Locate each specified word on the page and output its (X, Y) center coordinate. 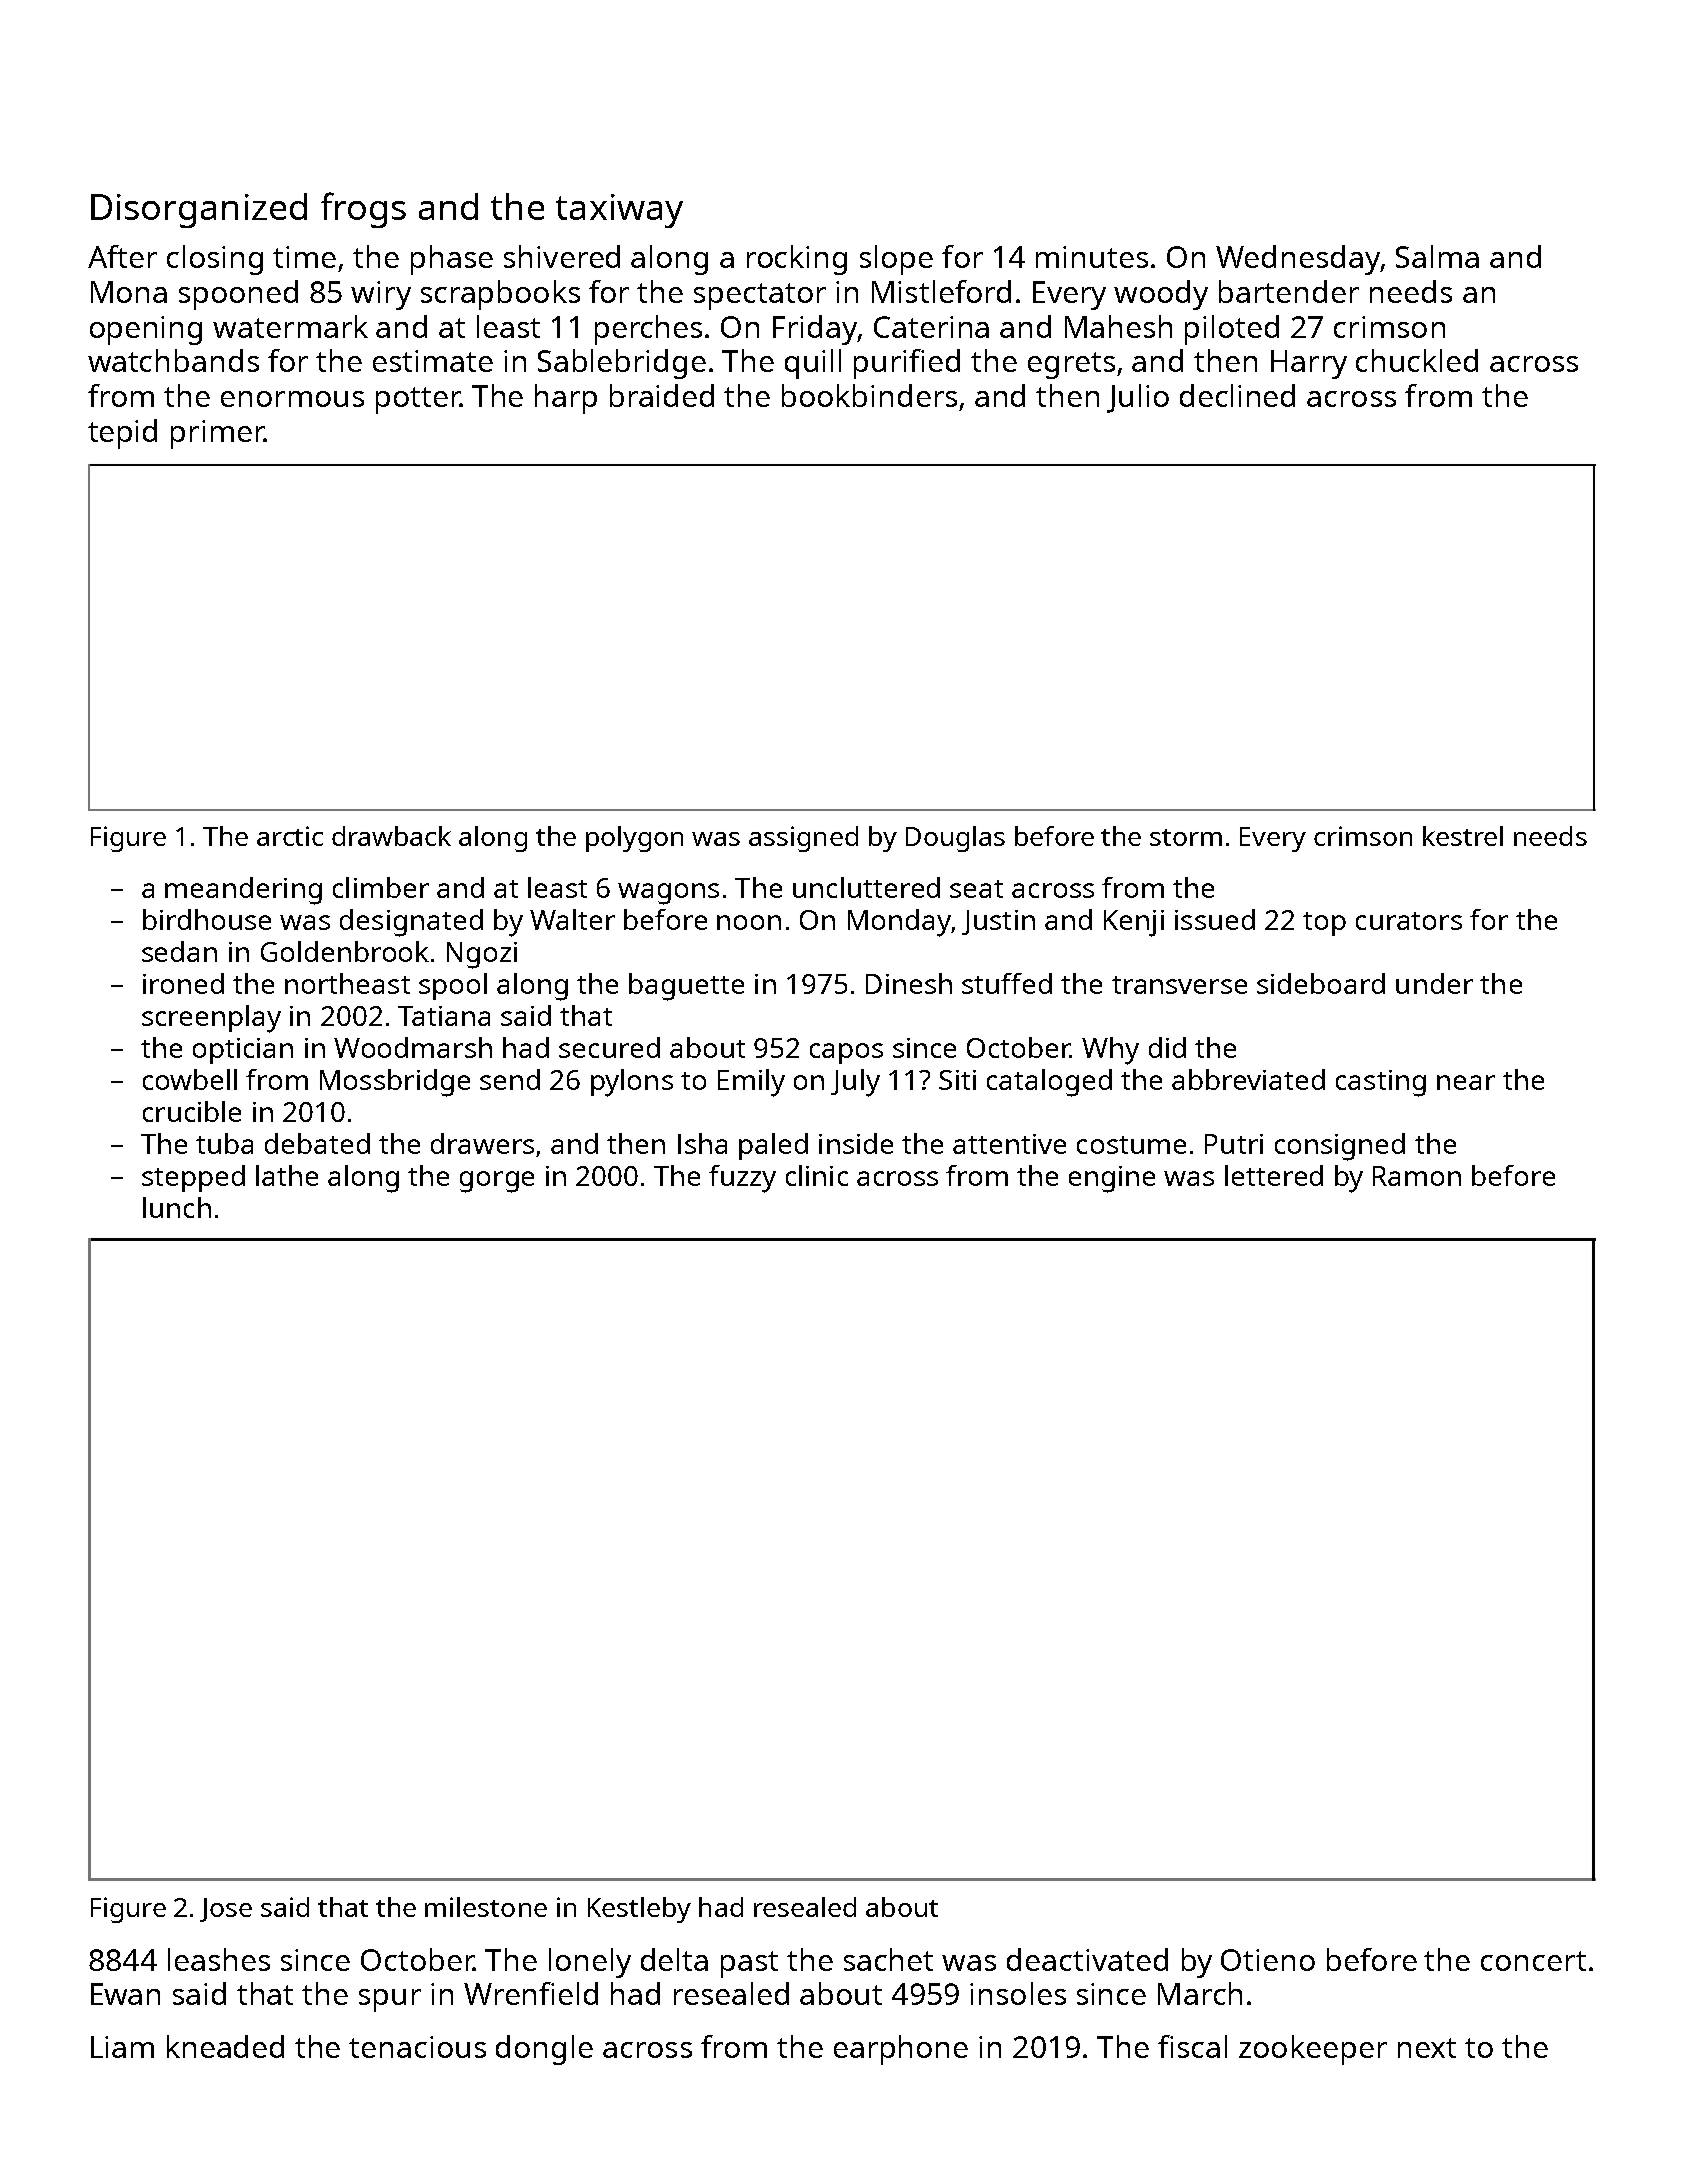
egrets (1071, 365)
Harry (1309, 364)
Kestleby (639, 1910)
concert (1533, 1961)
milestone (486, 1907)
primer (217, 434)
